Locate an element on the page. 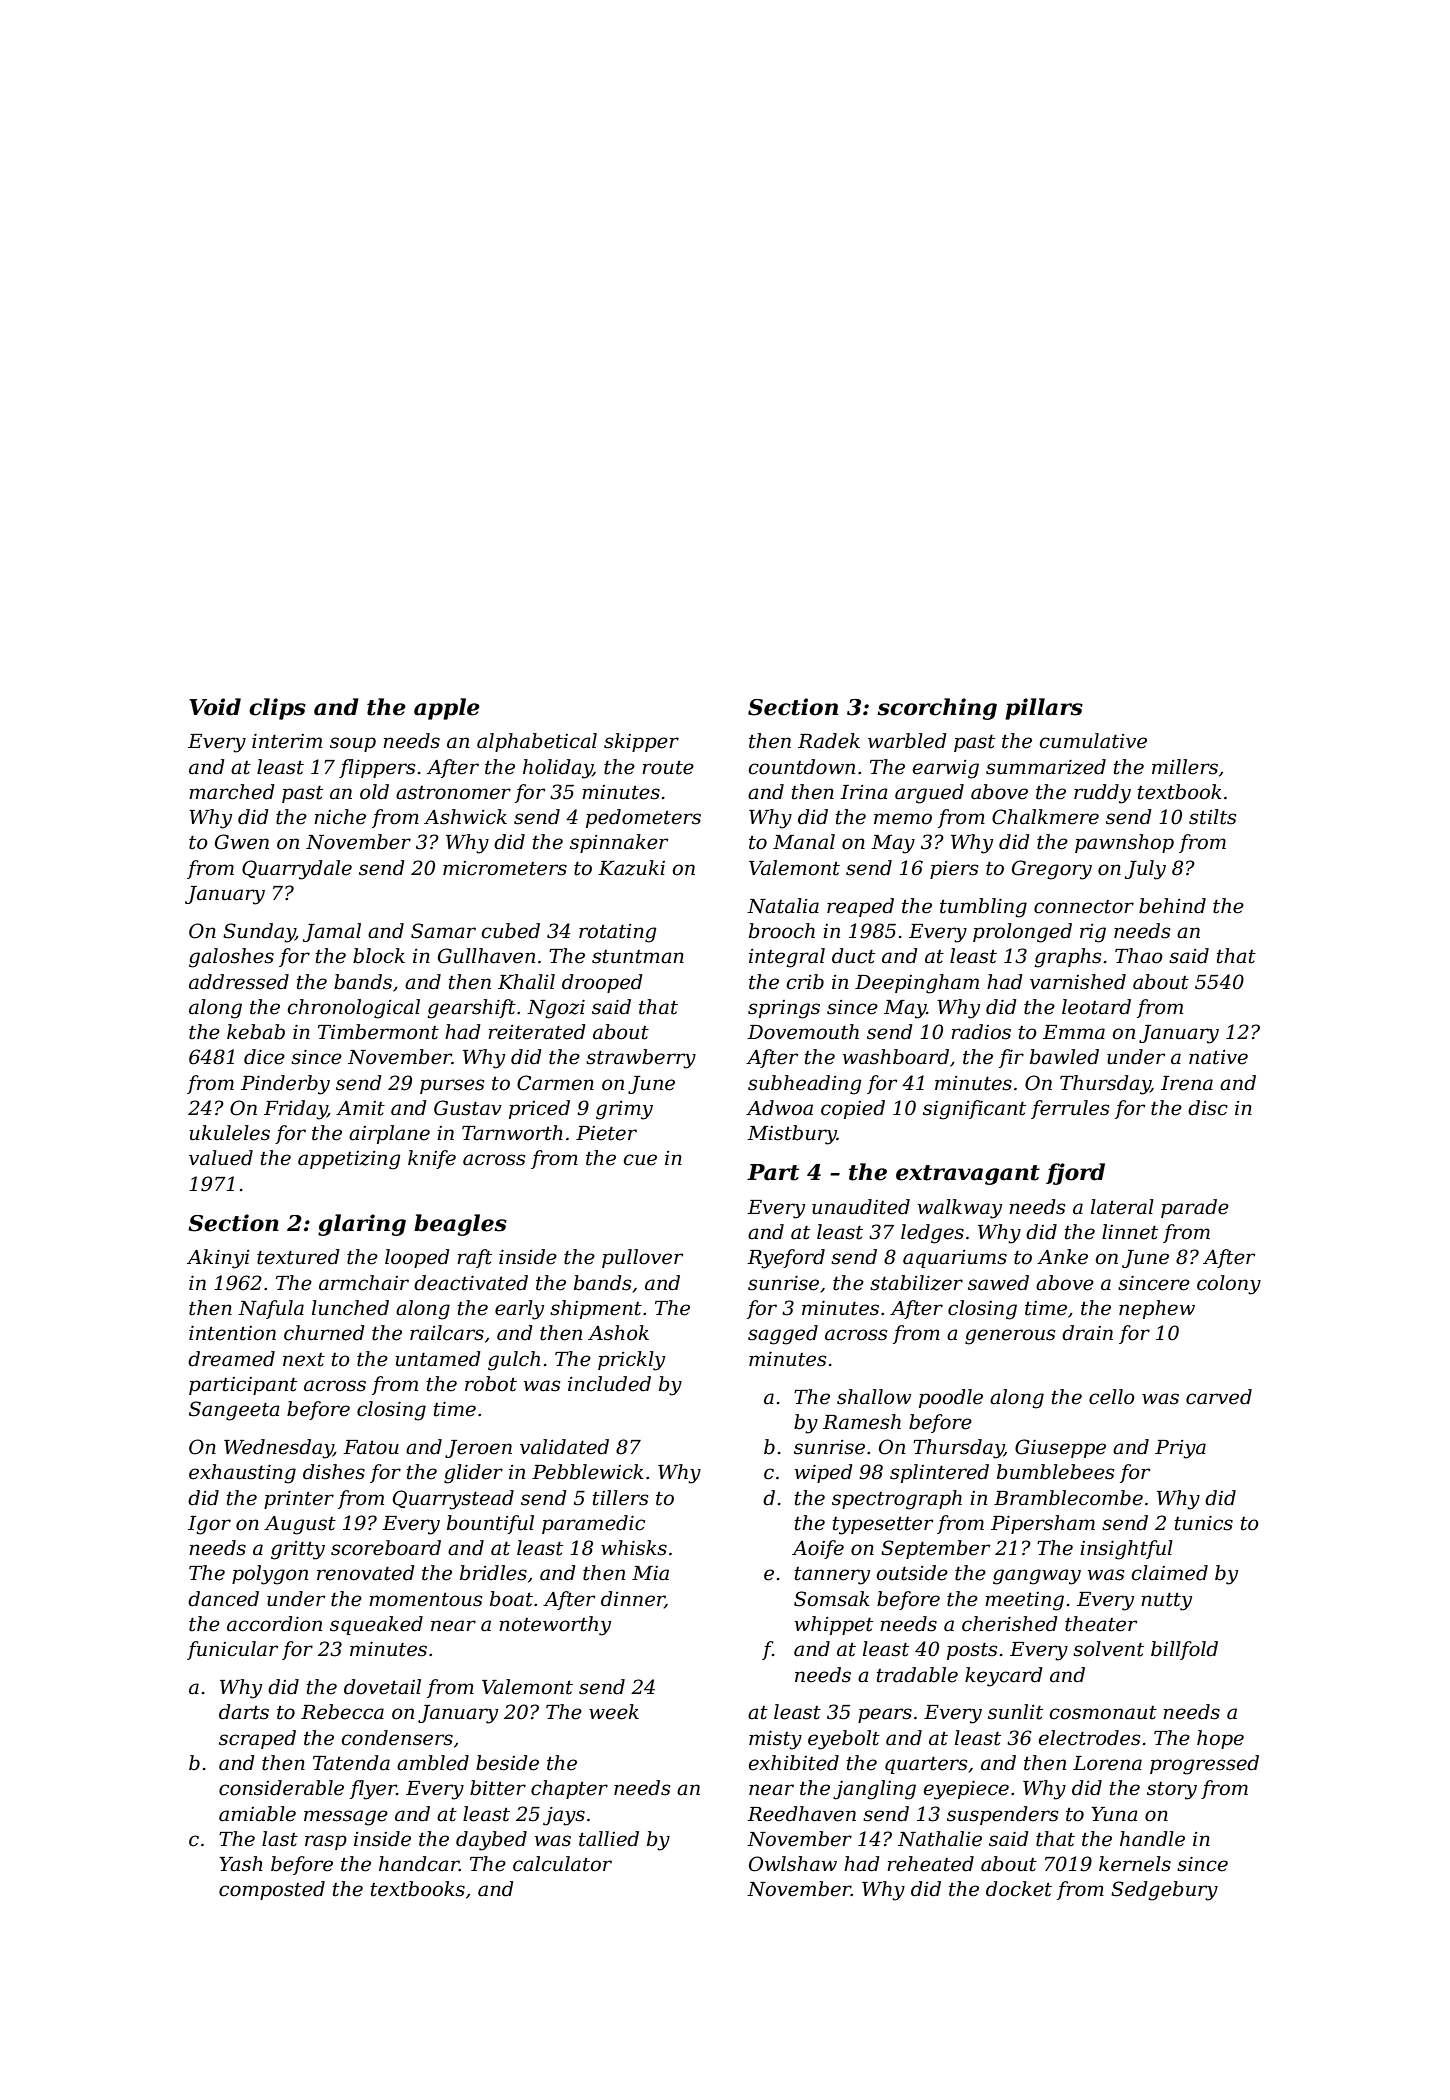 The width and height of the page is (1450, 2100). scorching is located at coordinates (937, 709).
